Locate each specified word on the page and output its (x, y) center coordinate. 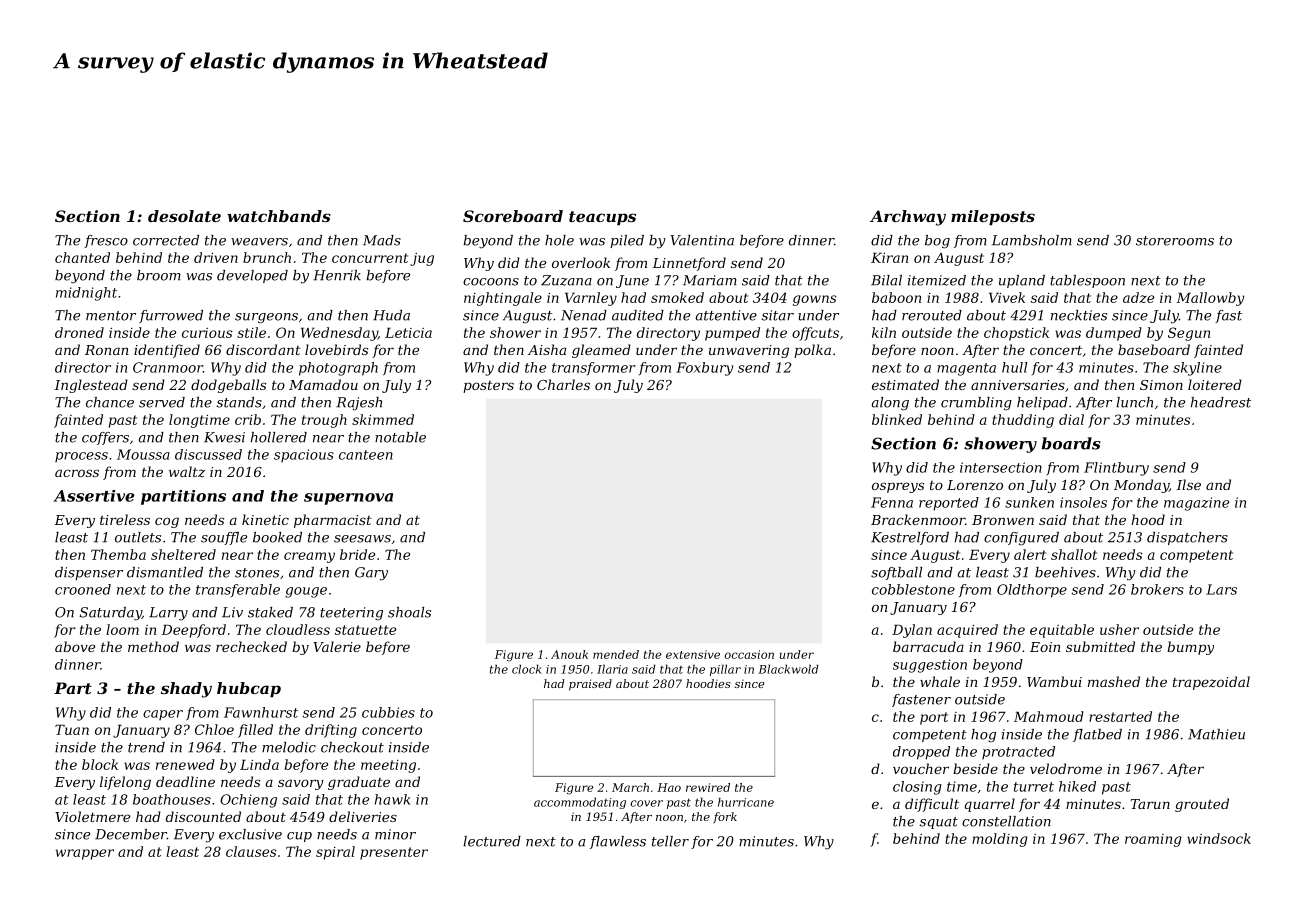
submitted (1100, 646)
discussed (208, 454)
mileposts (993, 218)
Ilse (1188, 484)
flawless (618, 842)
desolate (184, 216)
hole (559, 240)
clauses (251, 851)
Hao (669, 787)
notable (400, 437)
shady (186, 690)
